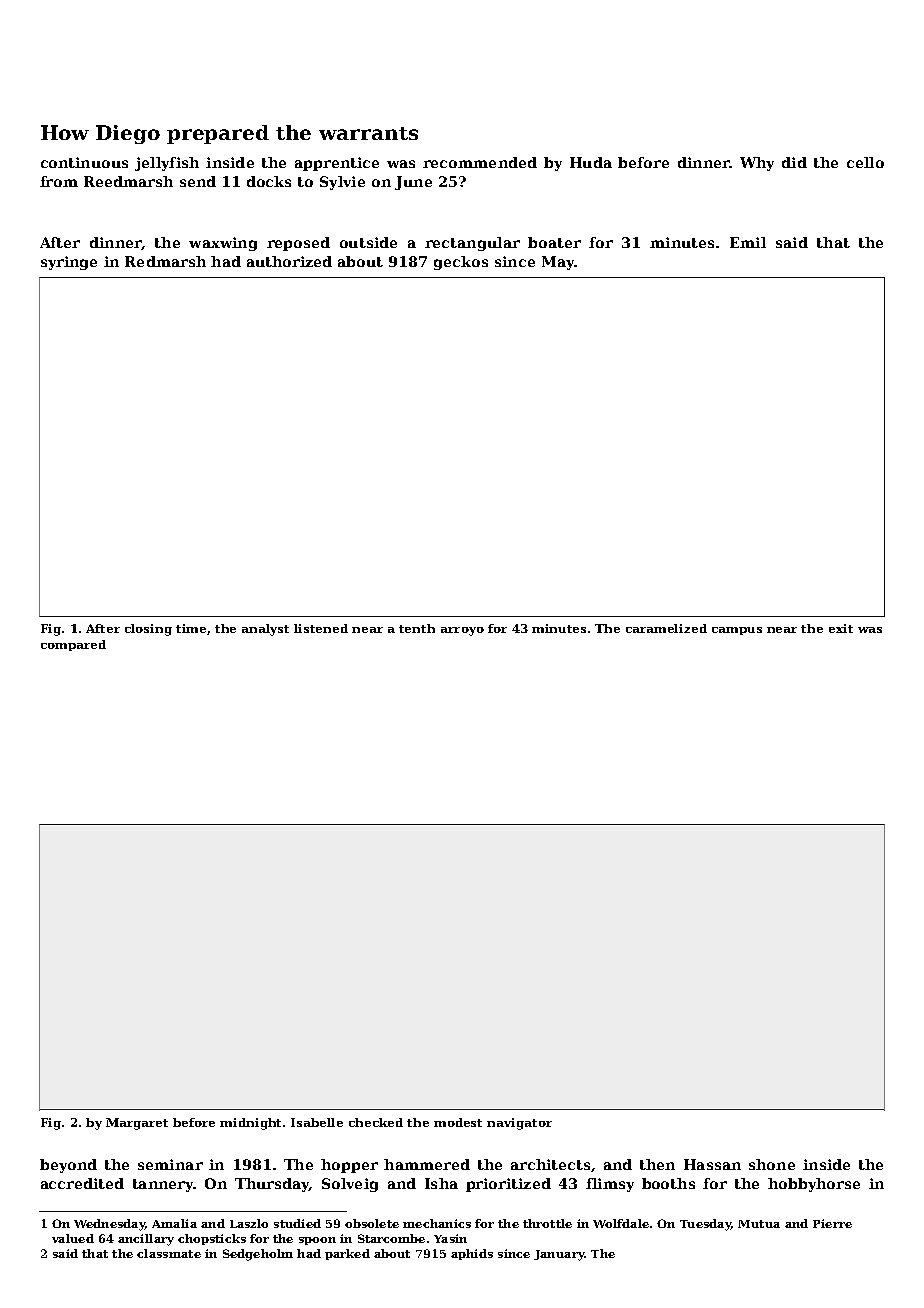 The height and width of the document is (1308, 924). I want to click on Sedgeholm, so click(258, 1255).
